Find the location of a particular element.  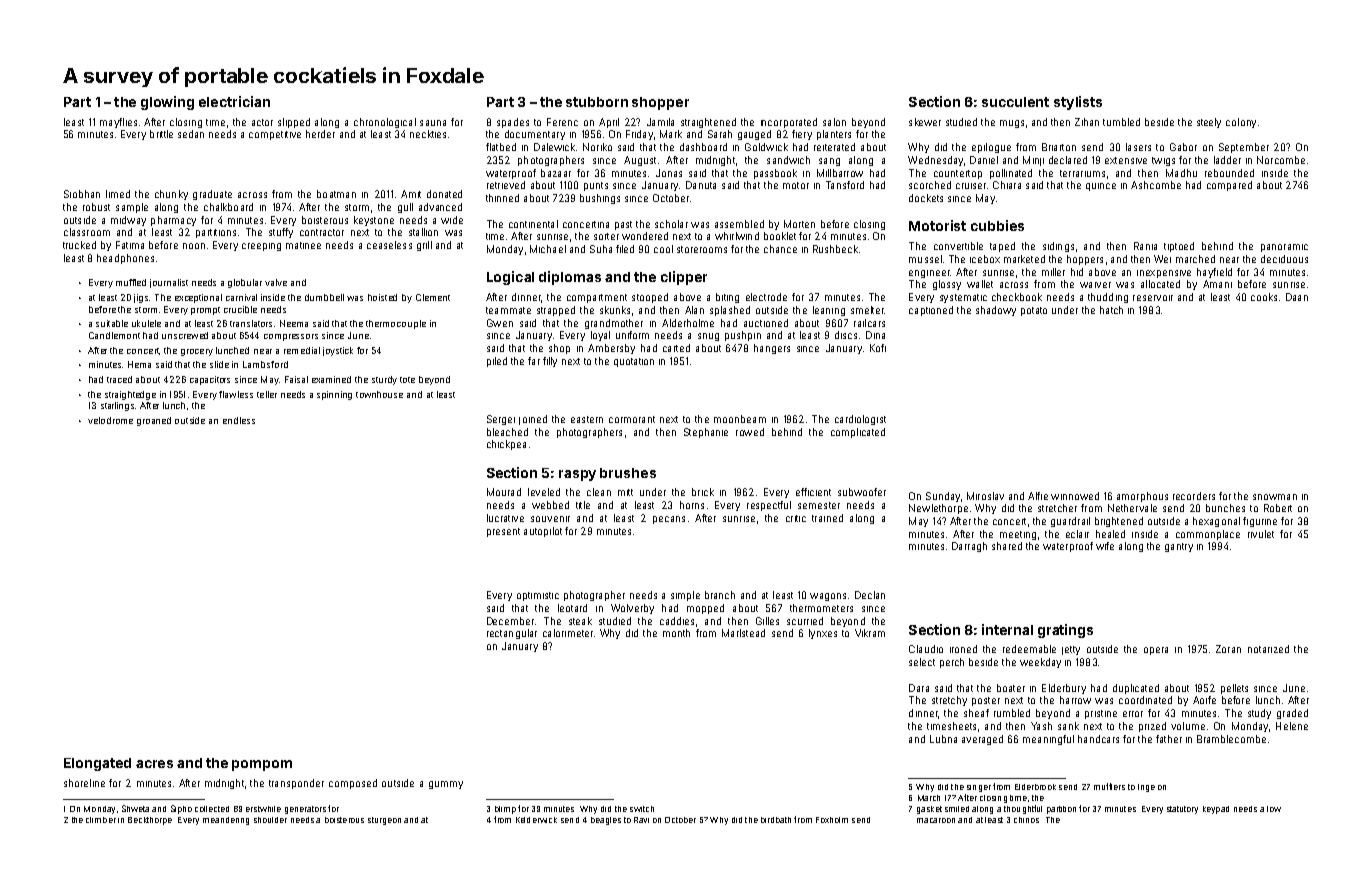

Noriko is located at coordinates (597, 147).
